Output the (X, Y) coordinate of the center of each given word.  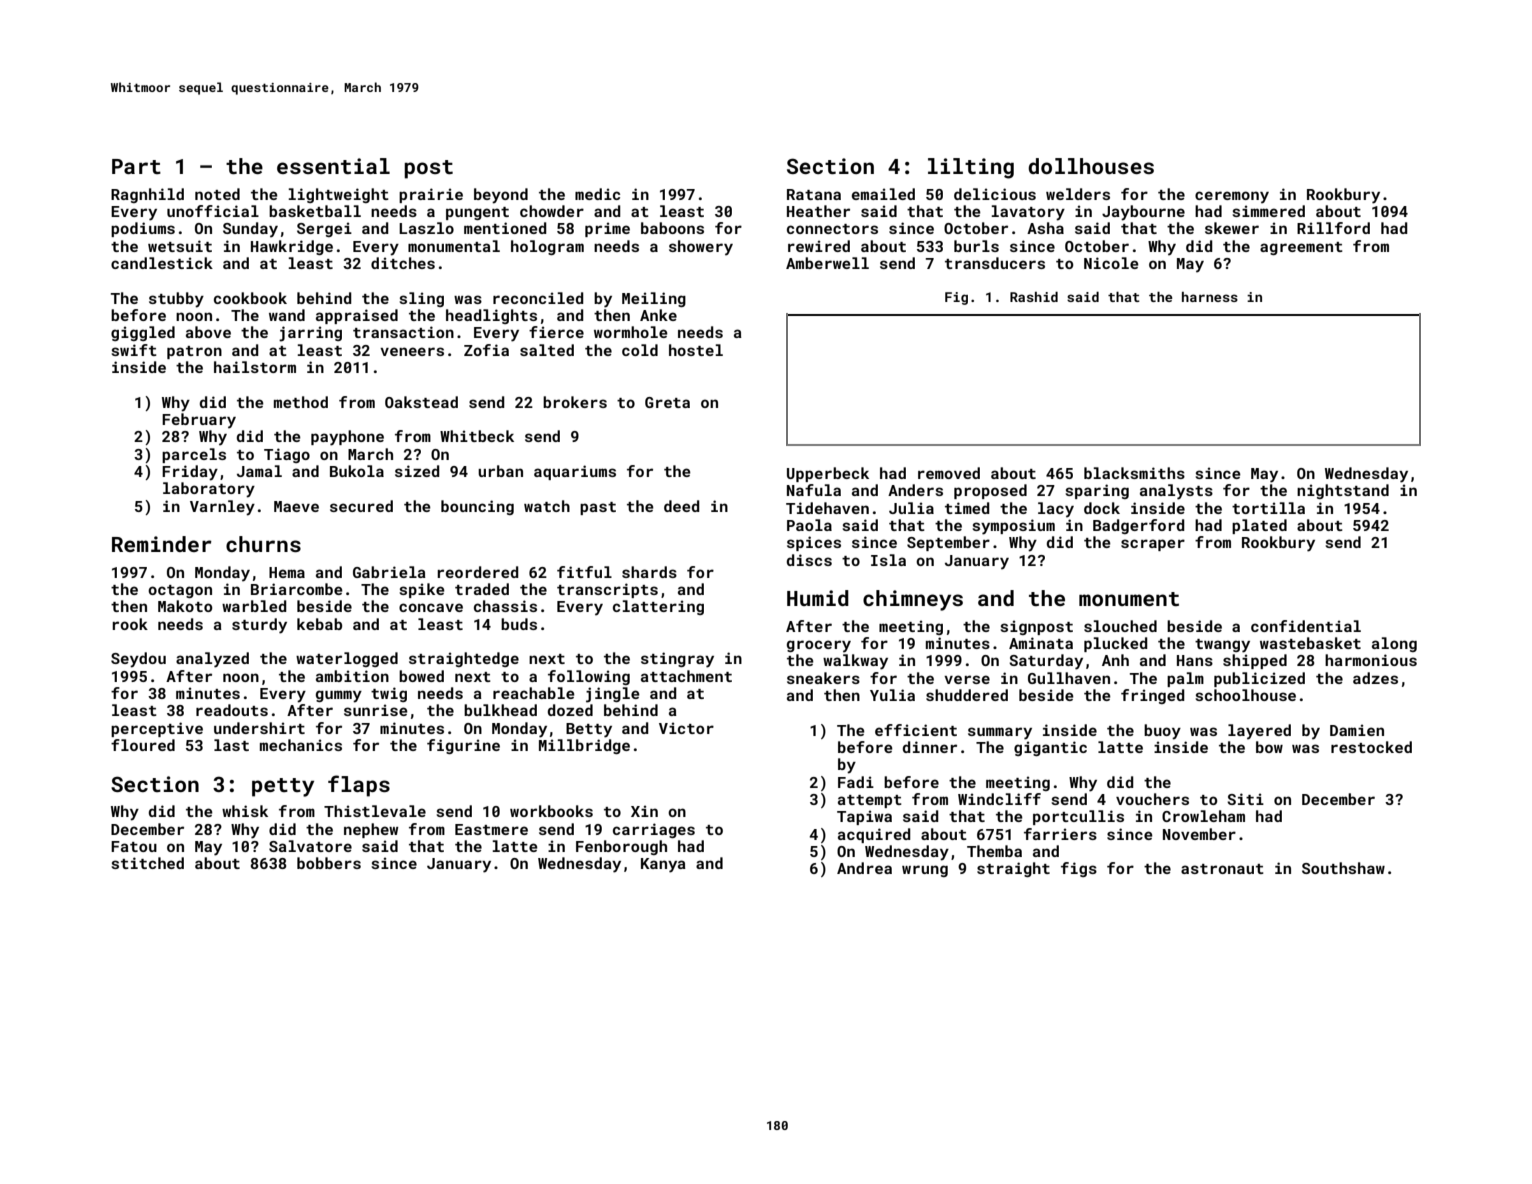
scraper (1153, 545)
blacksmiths (1134, 473)
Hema (287, 572)
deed (682, 506)
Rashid (1034, 297)
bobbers (329, 863)
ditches (403, 263)
